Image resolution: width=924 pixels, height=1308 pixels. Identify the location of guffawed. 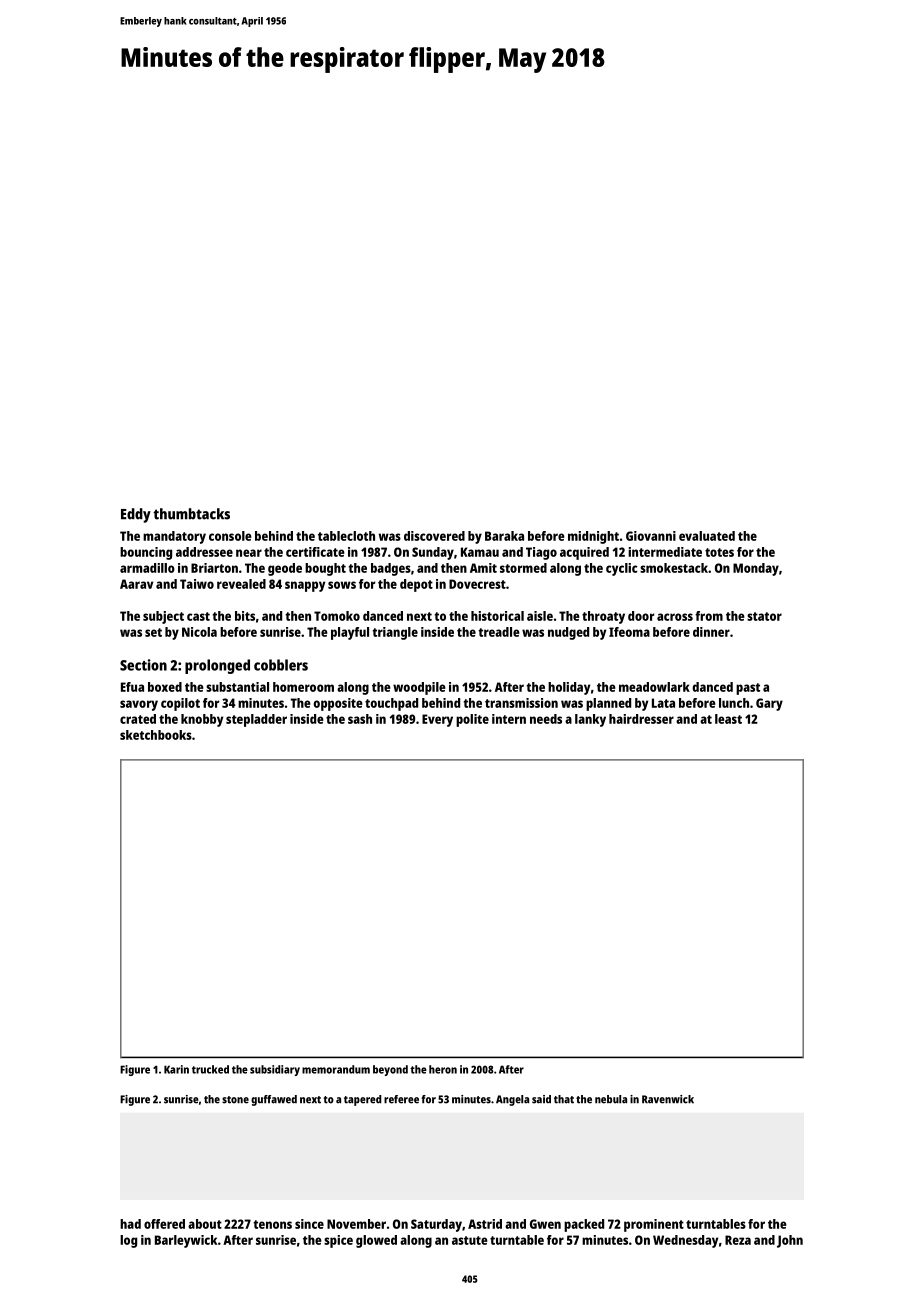
(274, 1100).
